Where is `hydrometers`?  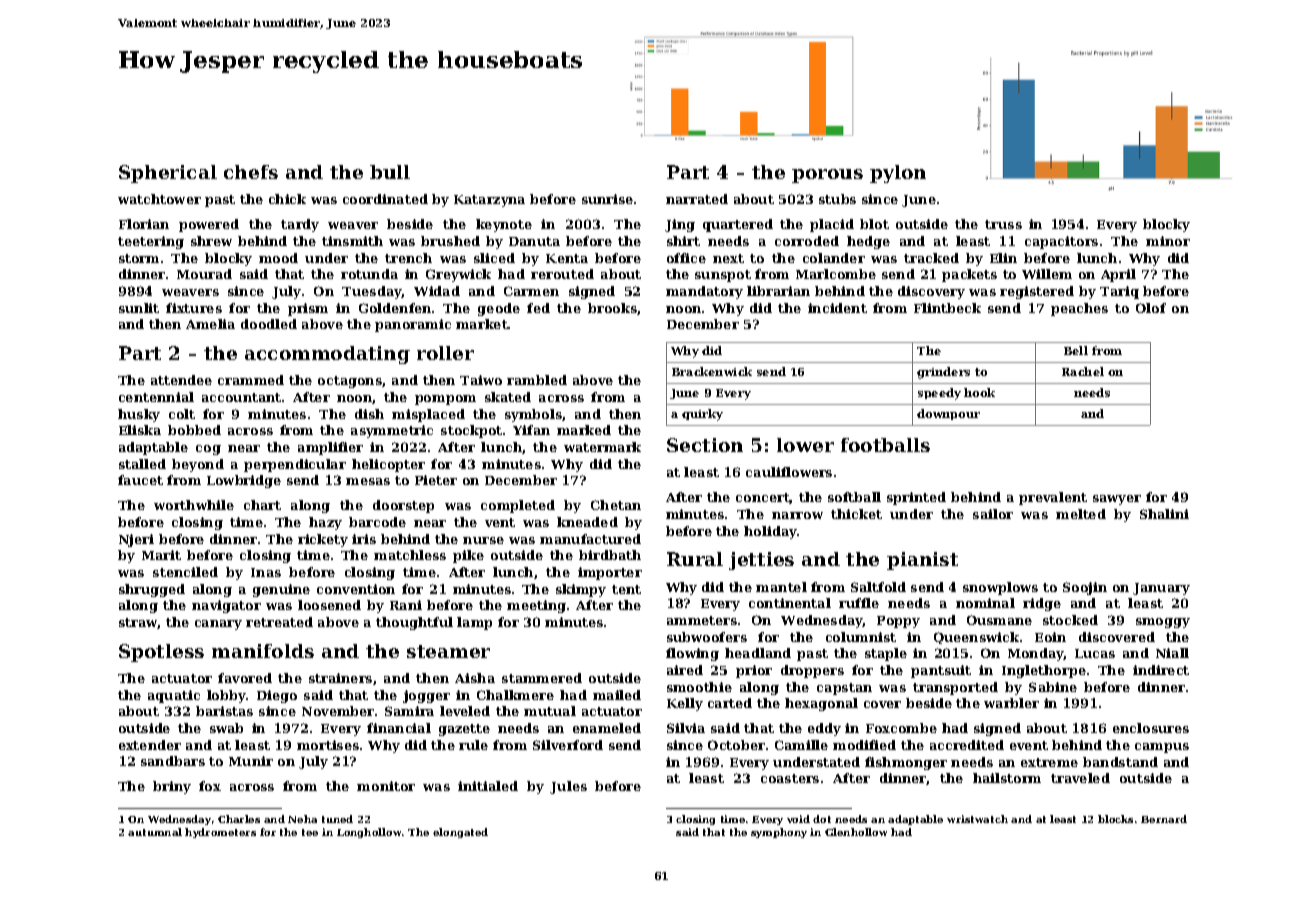 hydrometers is located at coordinates (220, 833).
